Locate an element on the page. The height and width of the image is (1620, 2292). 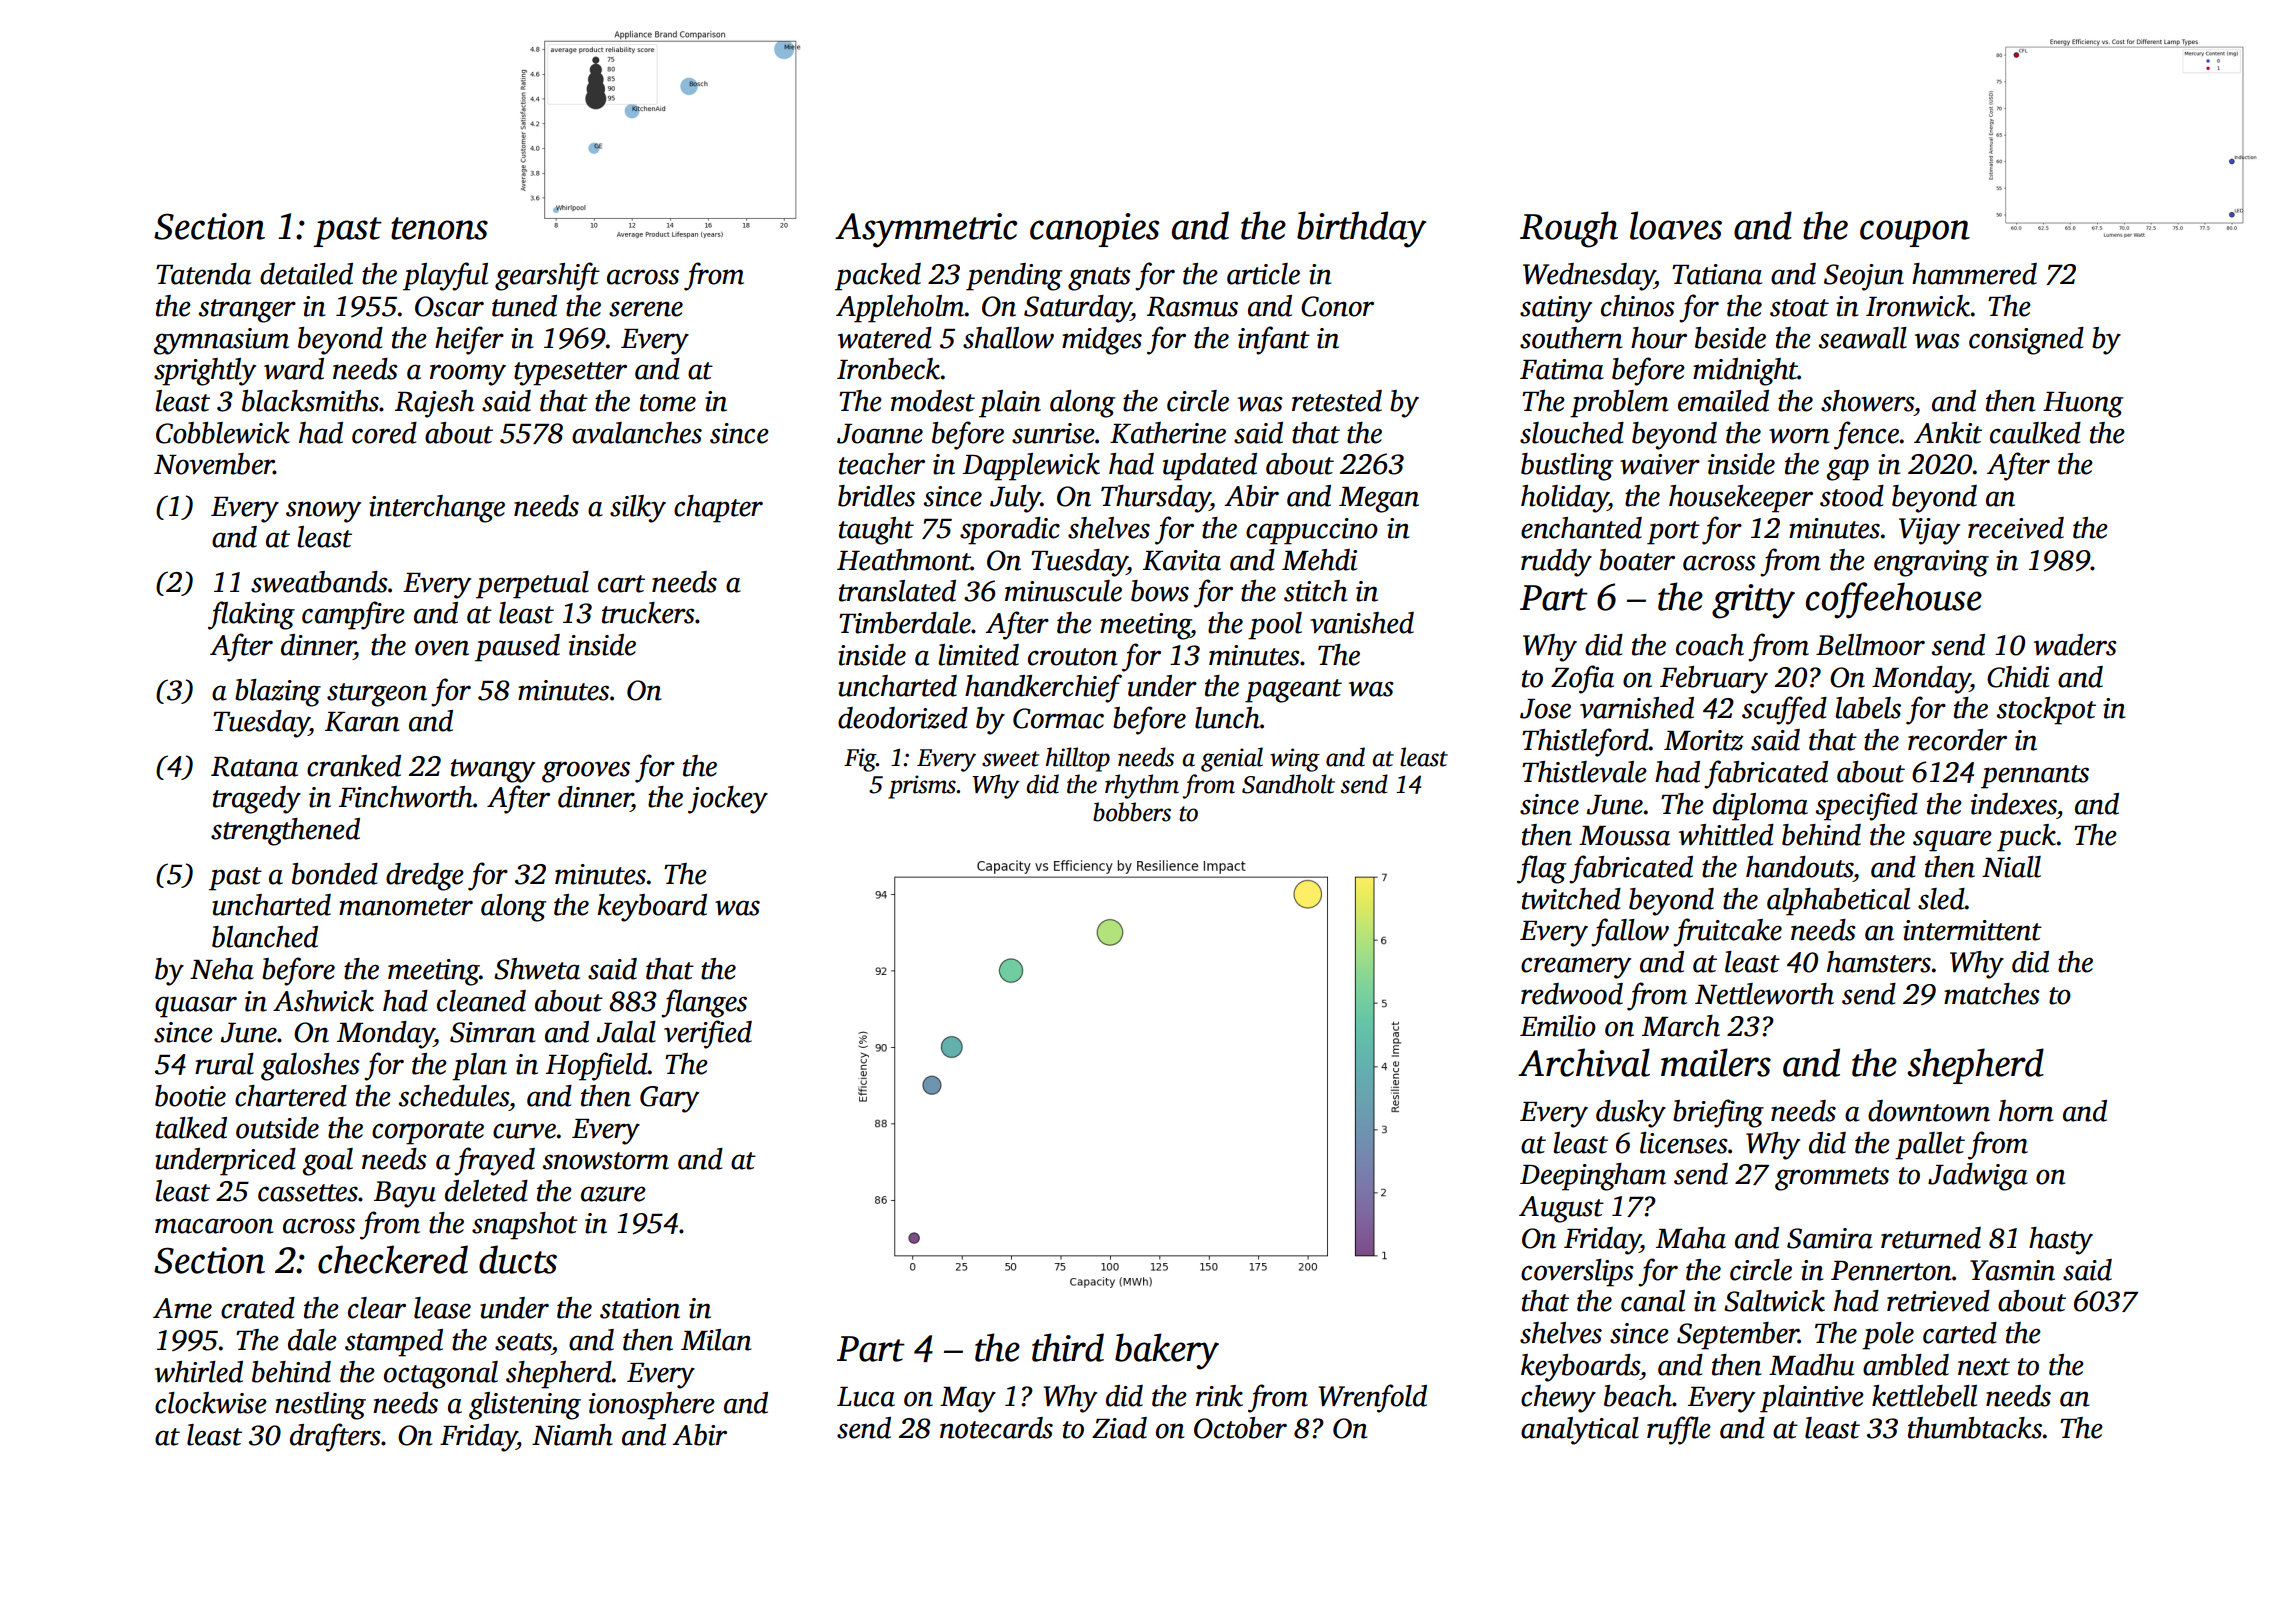
waiver is located at coordinates (1660, 464).
